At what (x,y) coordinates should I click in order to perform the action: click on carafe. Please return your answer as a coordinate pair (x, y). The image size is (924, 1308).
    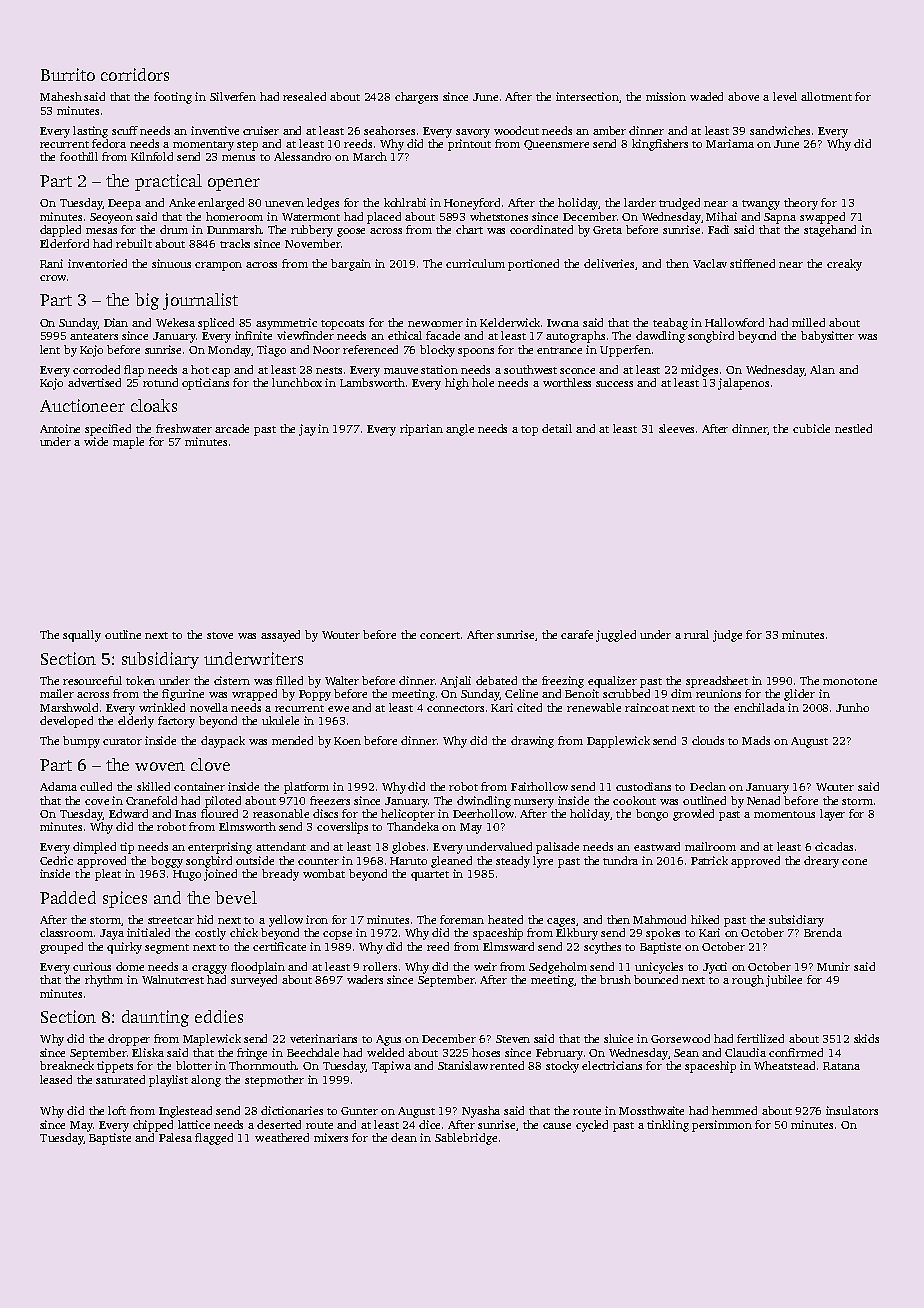
    Looking at the image, I should click on (577, 634).
